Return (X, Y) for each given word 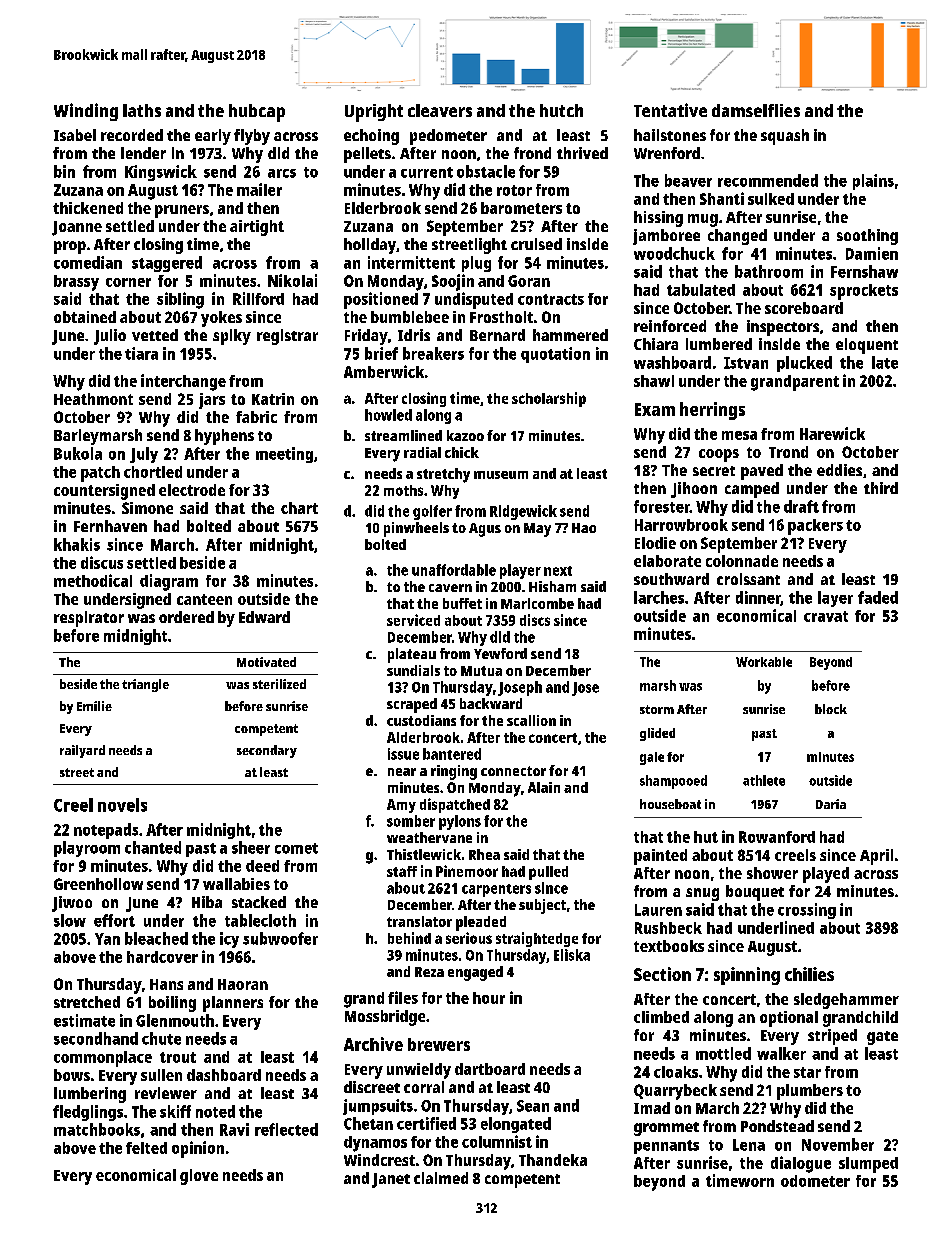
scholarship (549, 399)
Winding (86, 112)
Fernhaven (110, 526)
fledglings (88, 1113)
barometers (521, 208)
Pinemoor (467, 871)
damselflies (756, 110)
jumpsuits (378, 1107)
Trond (788, 452)
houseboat (670, 804)
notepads (106, 831)
